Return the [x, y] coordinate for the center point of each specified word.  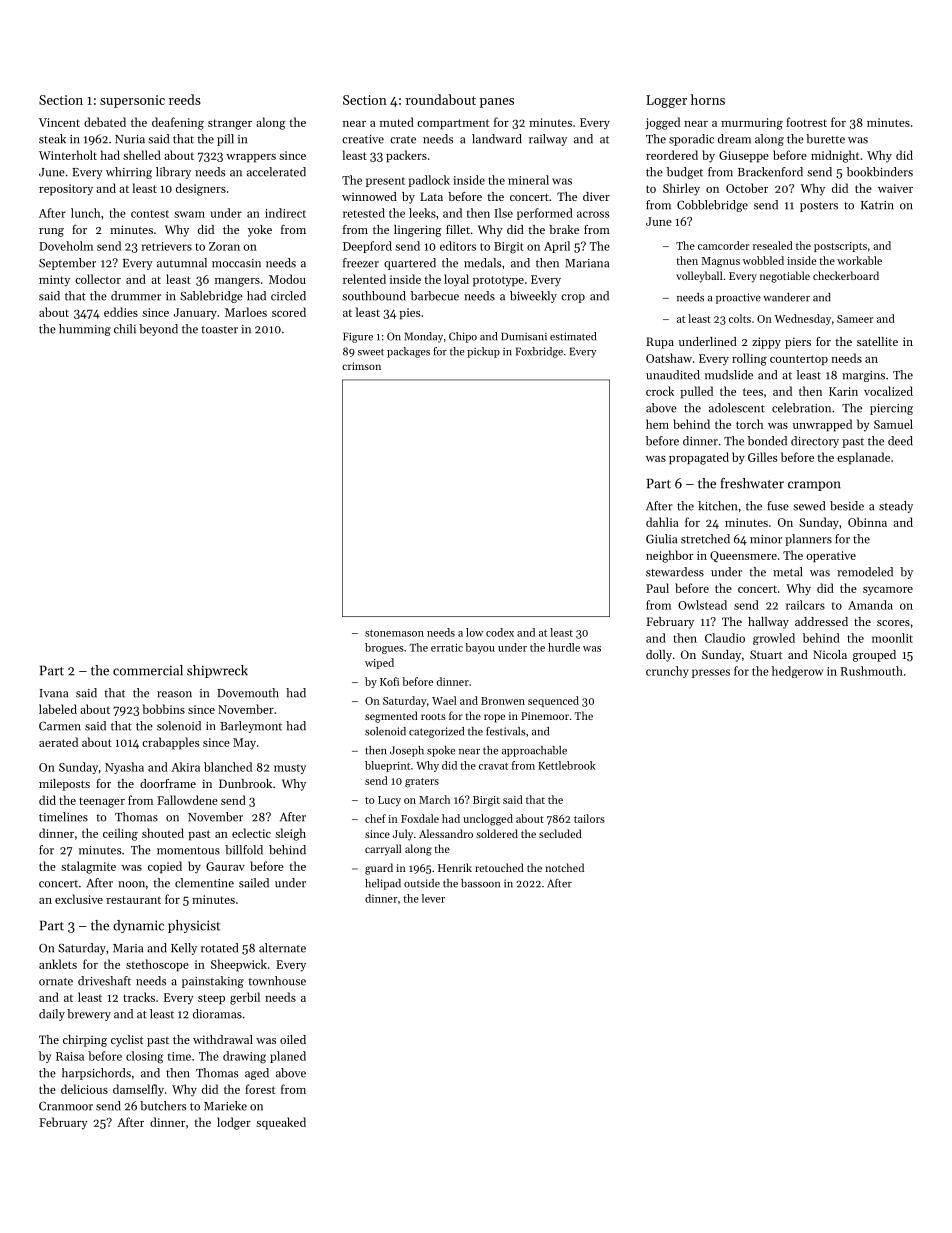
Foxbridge [539, 352]
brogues [384, 648]
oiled [293, 1039]
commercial [148, 670]
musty [290, 769]
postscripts [840, 247]
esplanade [863, 458]
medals [482, 263]
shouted [163, 833]
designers [201, 189]
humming [85, 330]
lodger [234, 1123]
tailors [589, 818]
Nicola [830, 654]
